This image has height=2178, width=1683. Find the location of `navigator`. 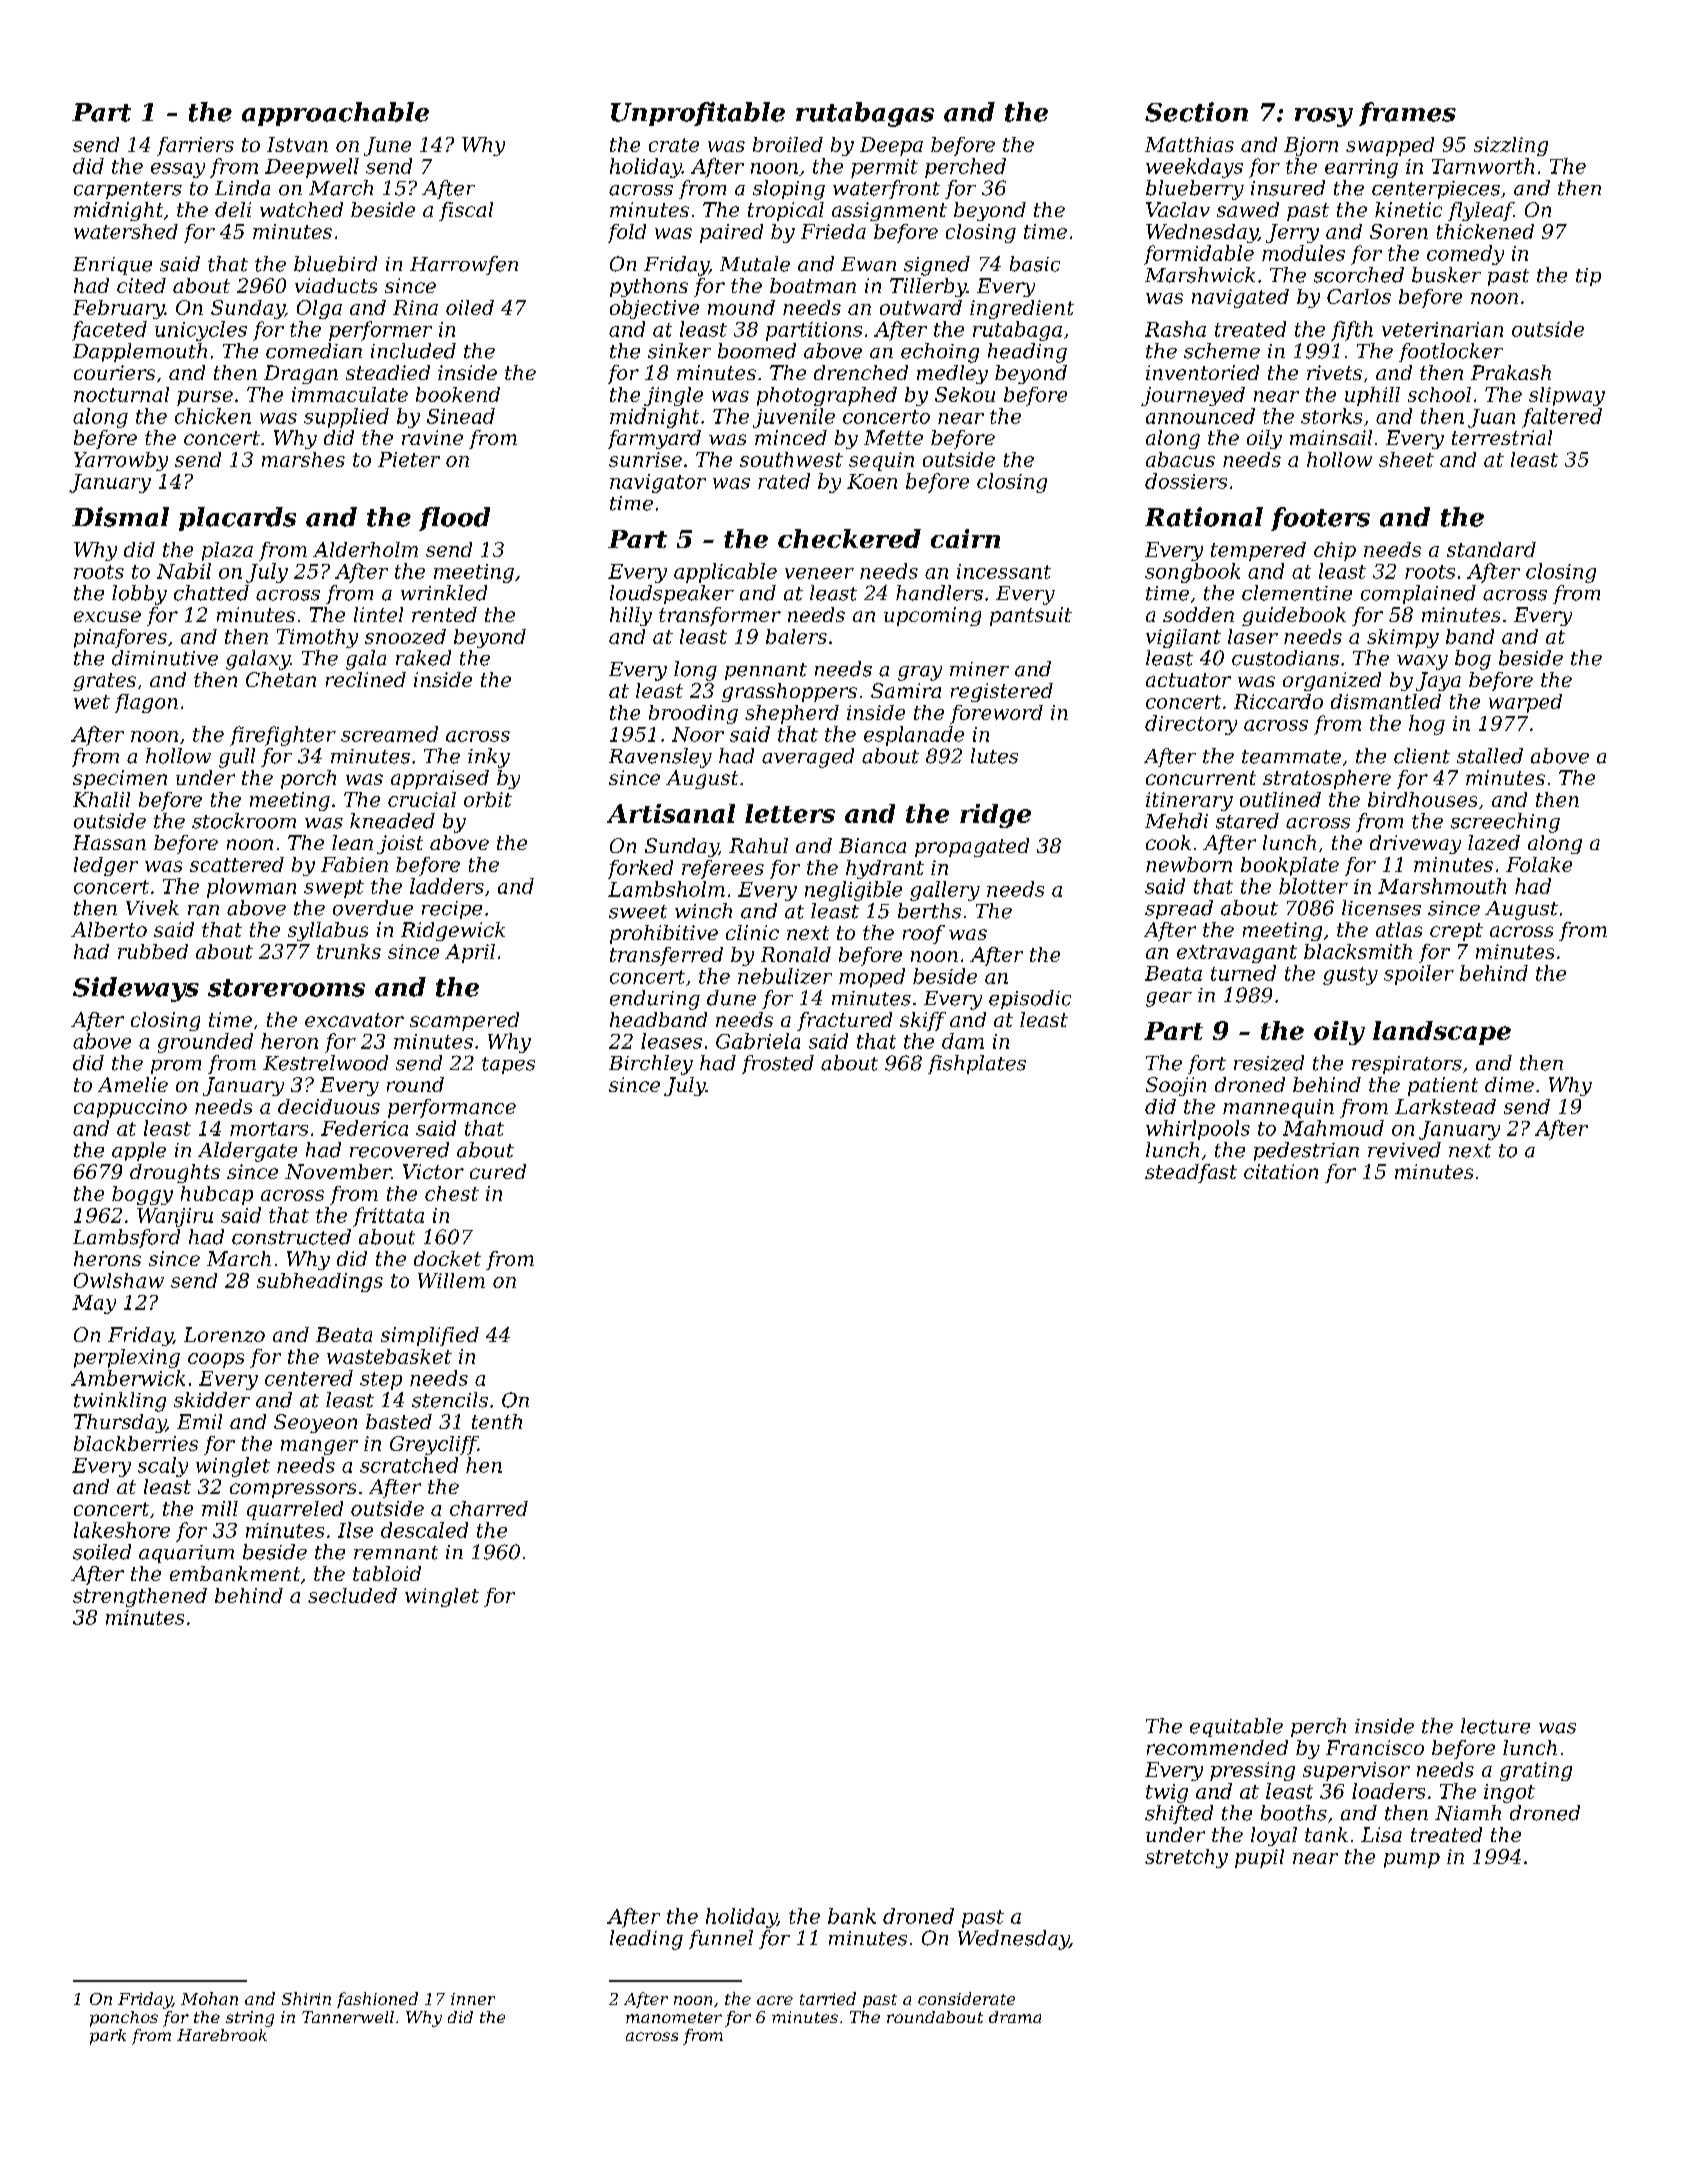

navigator is located at coordinates (658, 483).
